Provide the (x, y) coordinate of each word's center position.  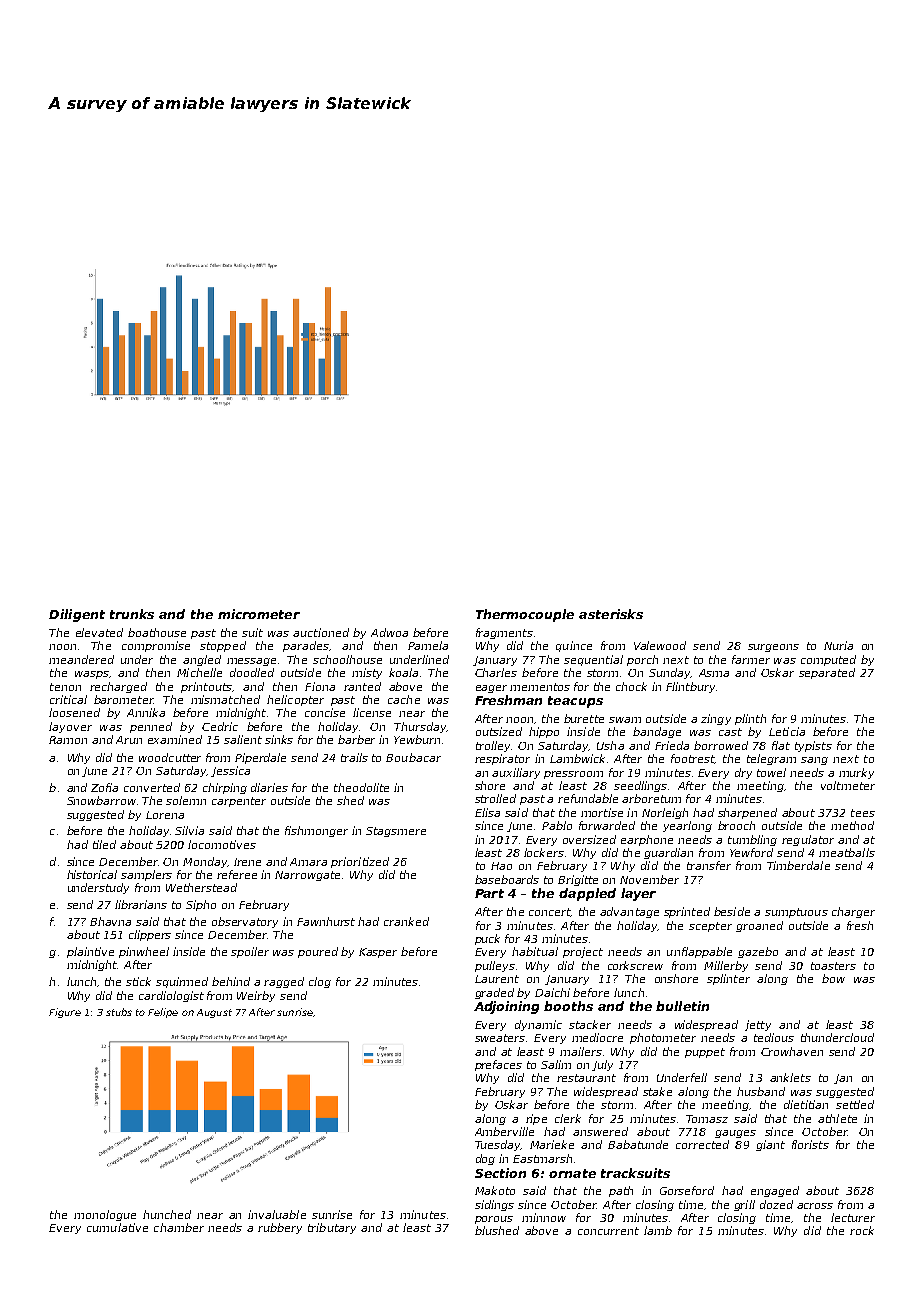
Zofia (104, 787)
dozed (776, 1204)
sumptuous (796, 913)
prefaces (498, 1065)
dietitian (806, 1104)
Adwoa (389, 632)
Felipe (163, 1013)
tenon (65, 687)
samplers (146, 875)
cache (404, 699)
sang (814, 761)
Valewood (660, 645)
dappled (587, 894)
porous (494, 1220)
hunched (167, 1214)
